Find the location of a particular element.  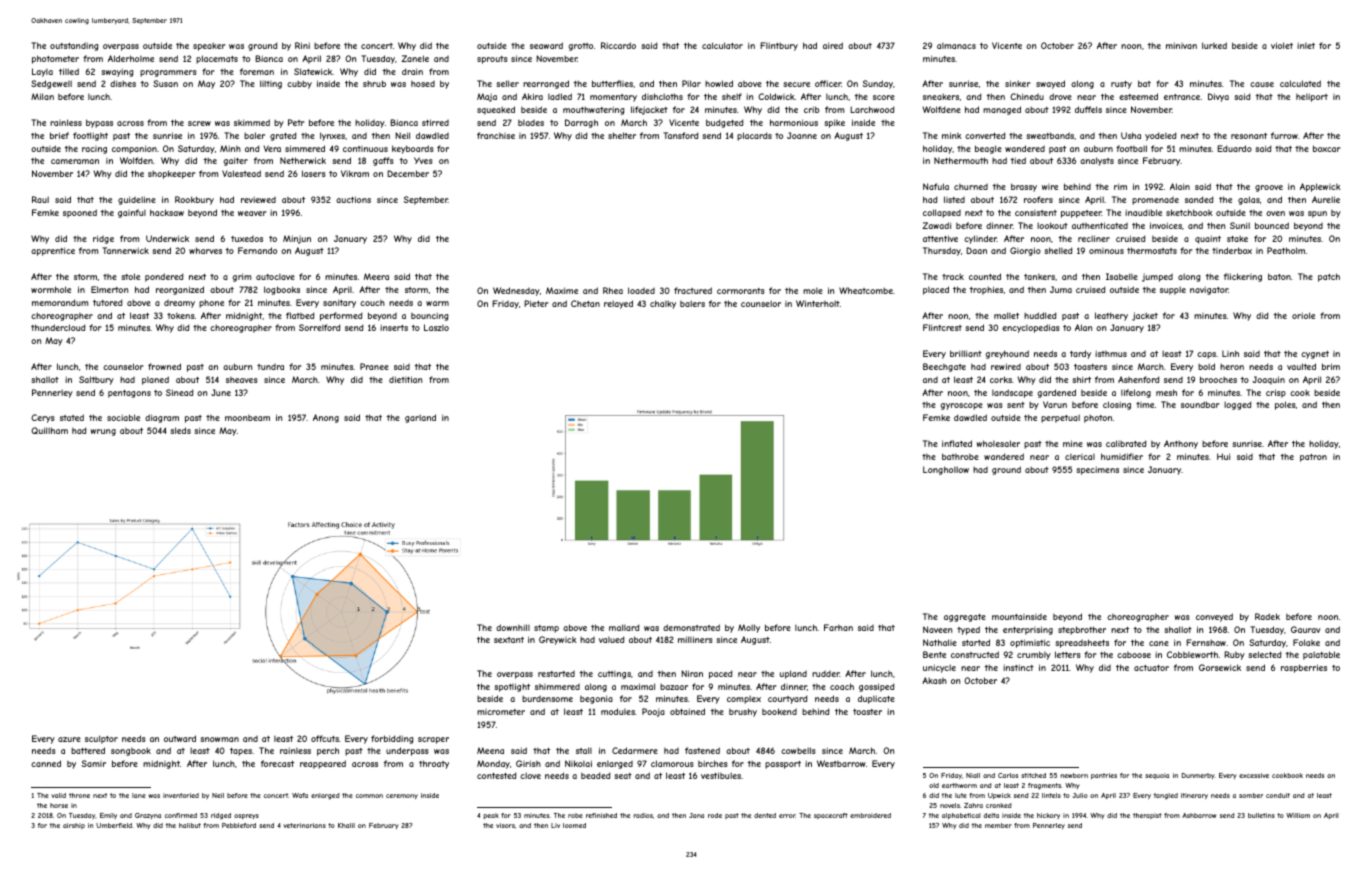

azure is located at coordinates (69, 739).
